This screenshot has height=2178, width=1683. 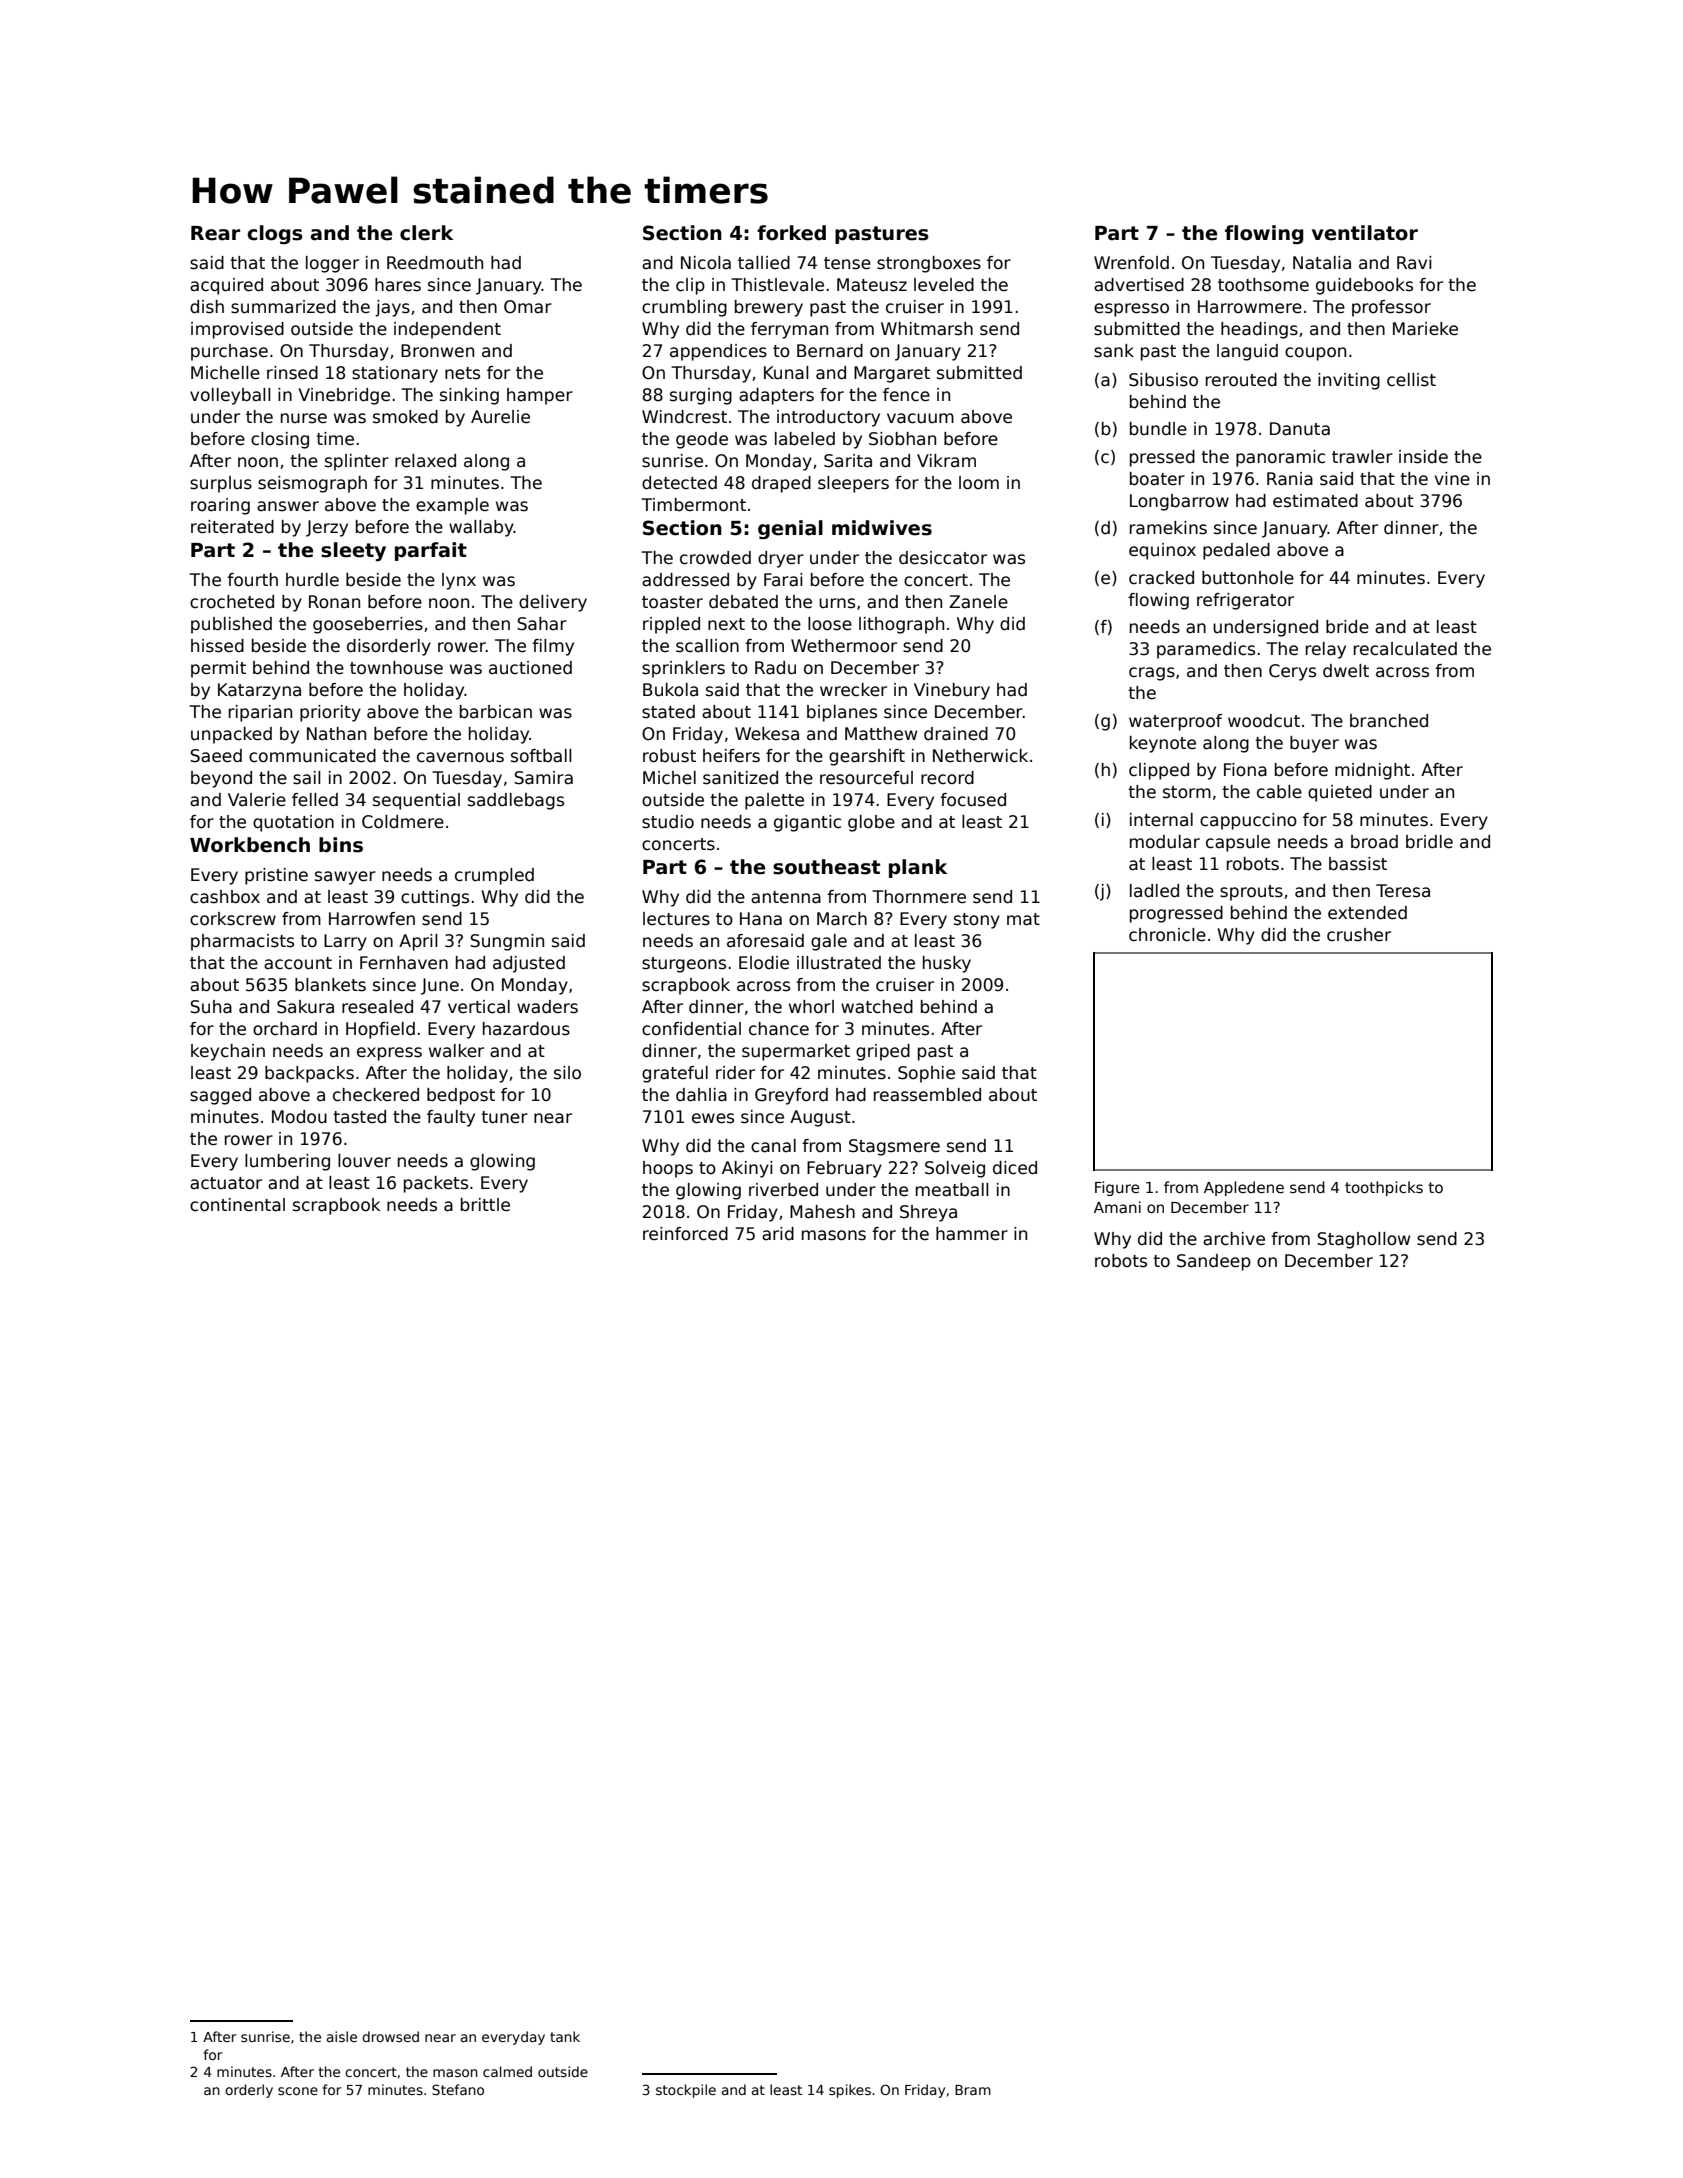 I want to click on Staghollow, so click(x=1363, y=1240).
